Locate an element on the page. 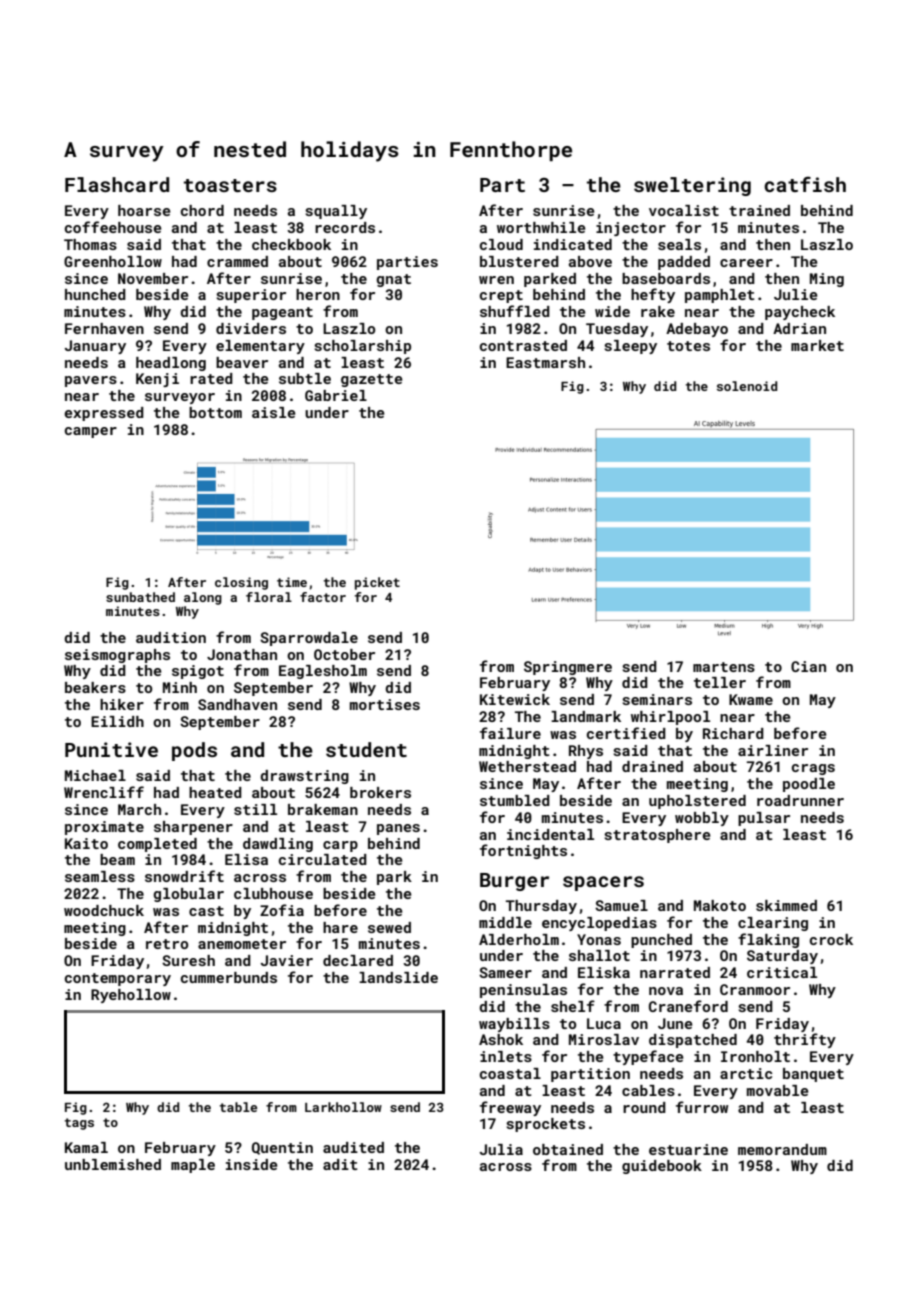  woodchuck is located at coordinates (104, 910).
